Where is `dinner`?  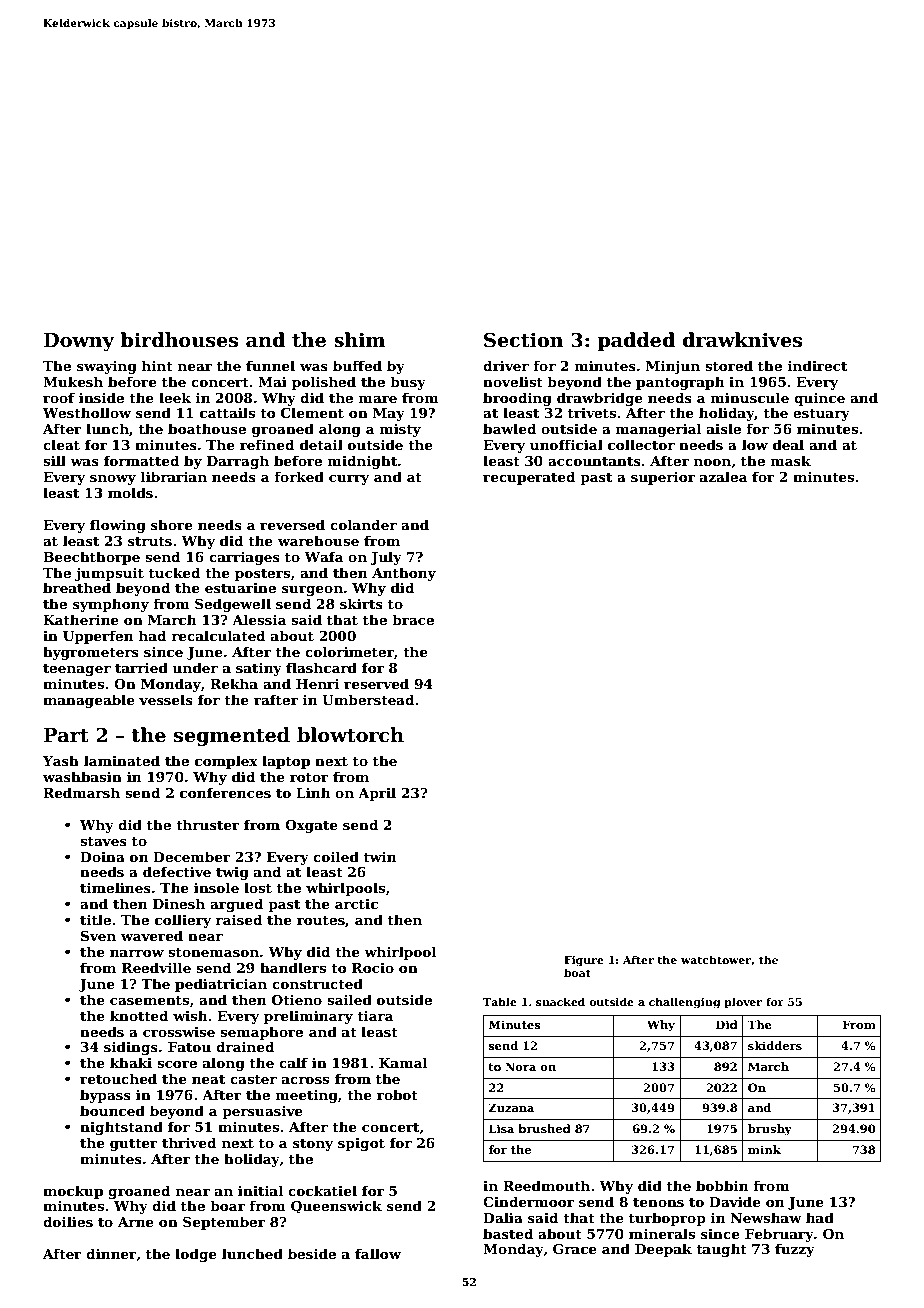
dinner is located at coordinates (111, 1254).
